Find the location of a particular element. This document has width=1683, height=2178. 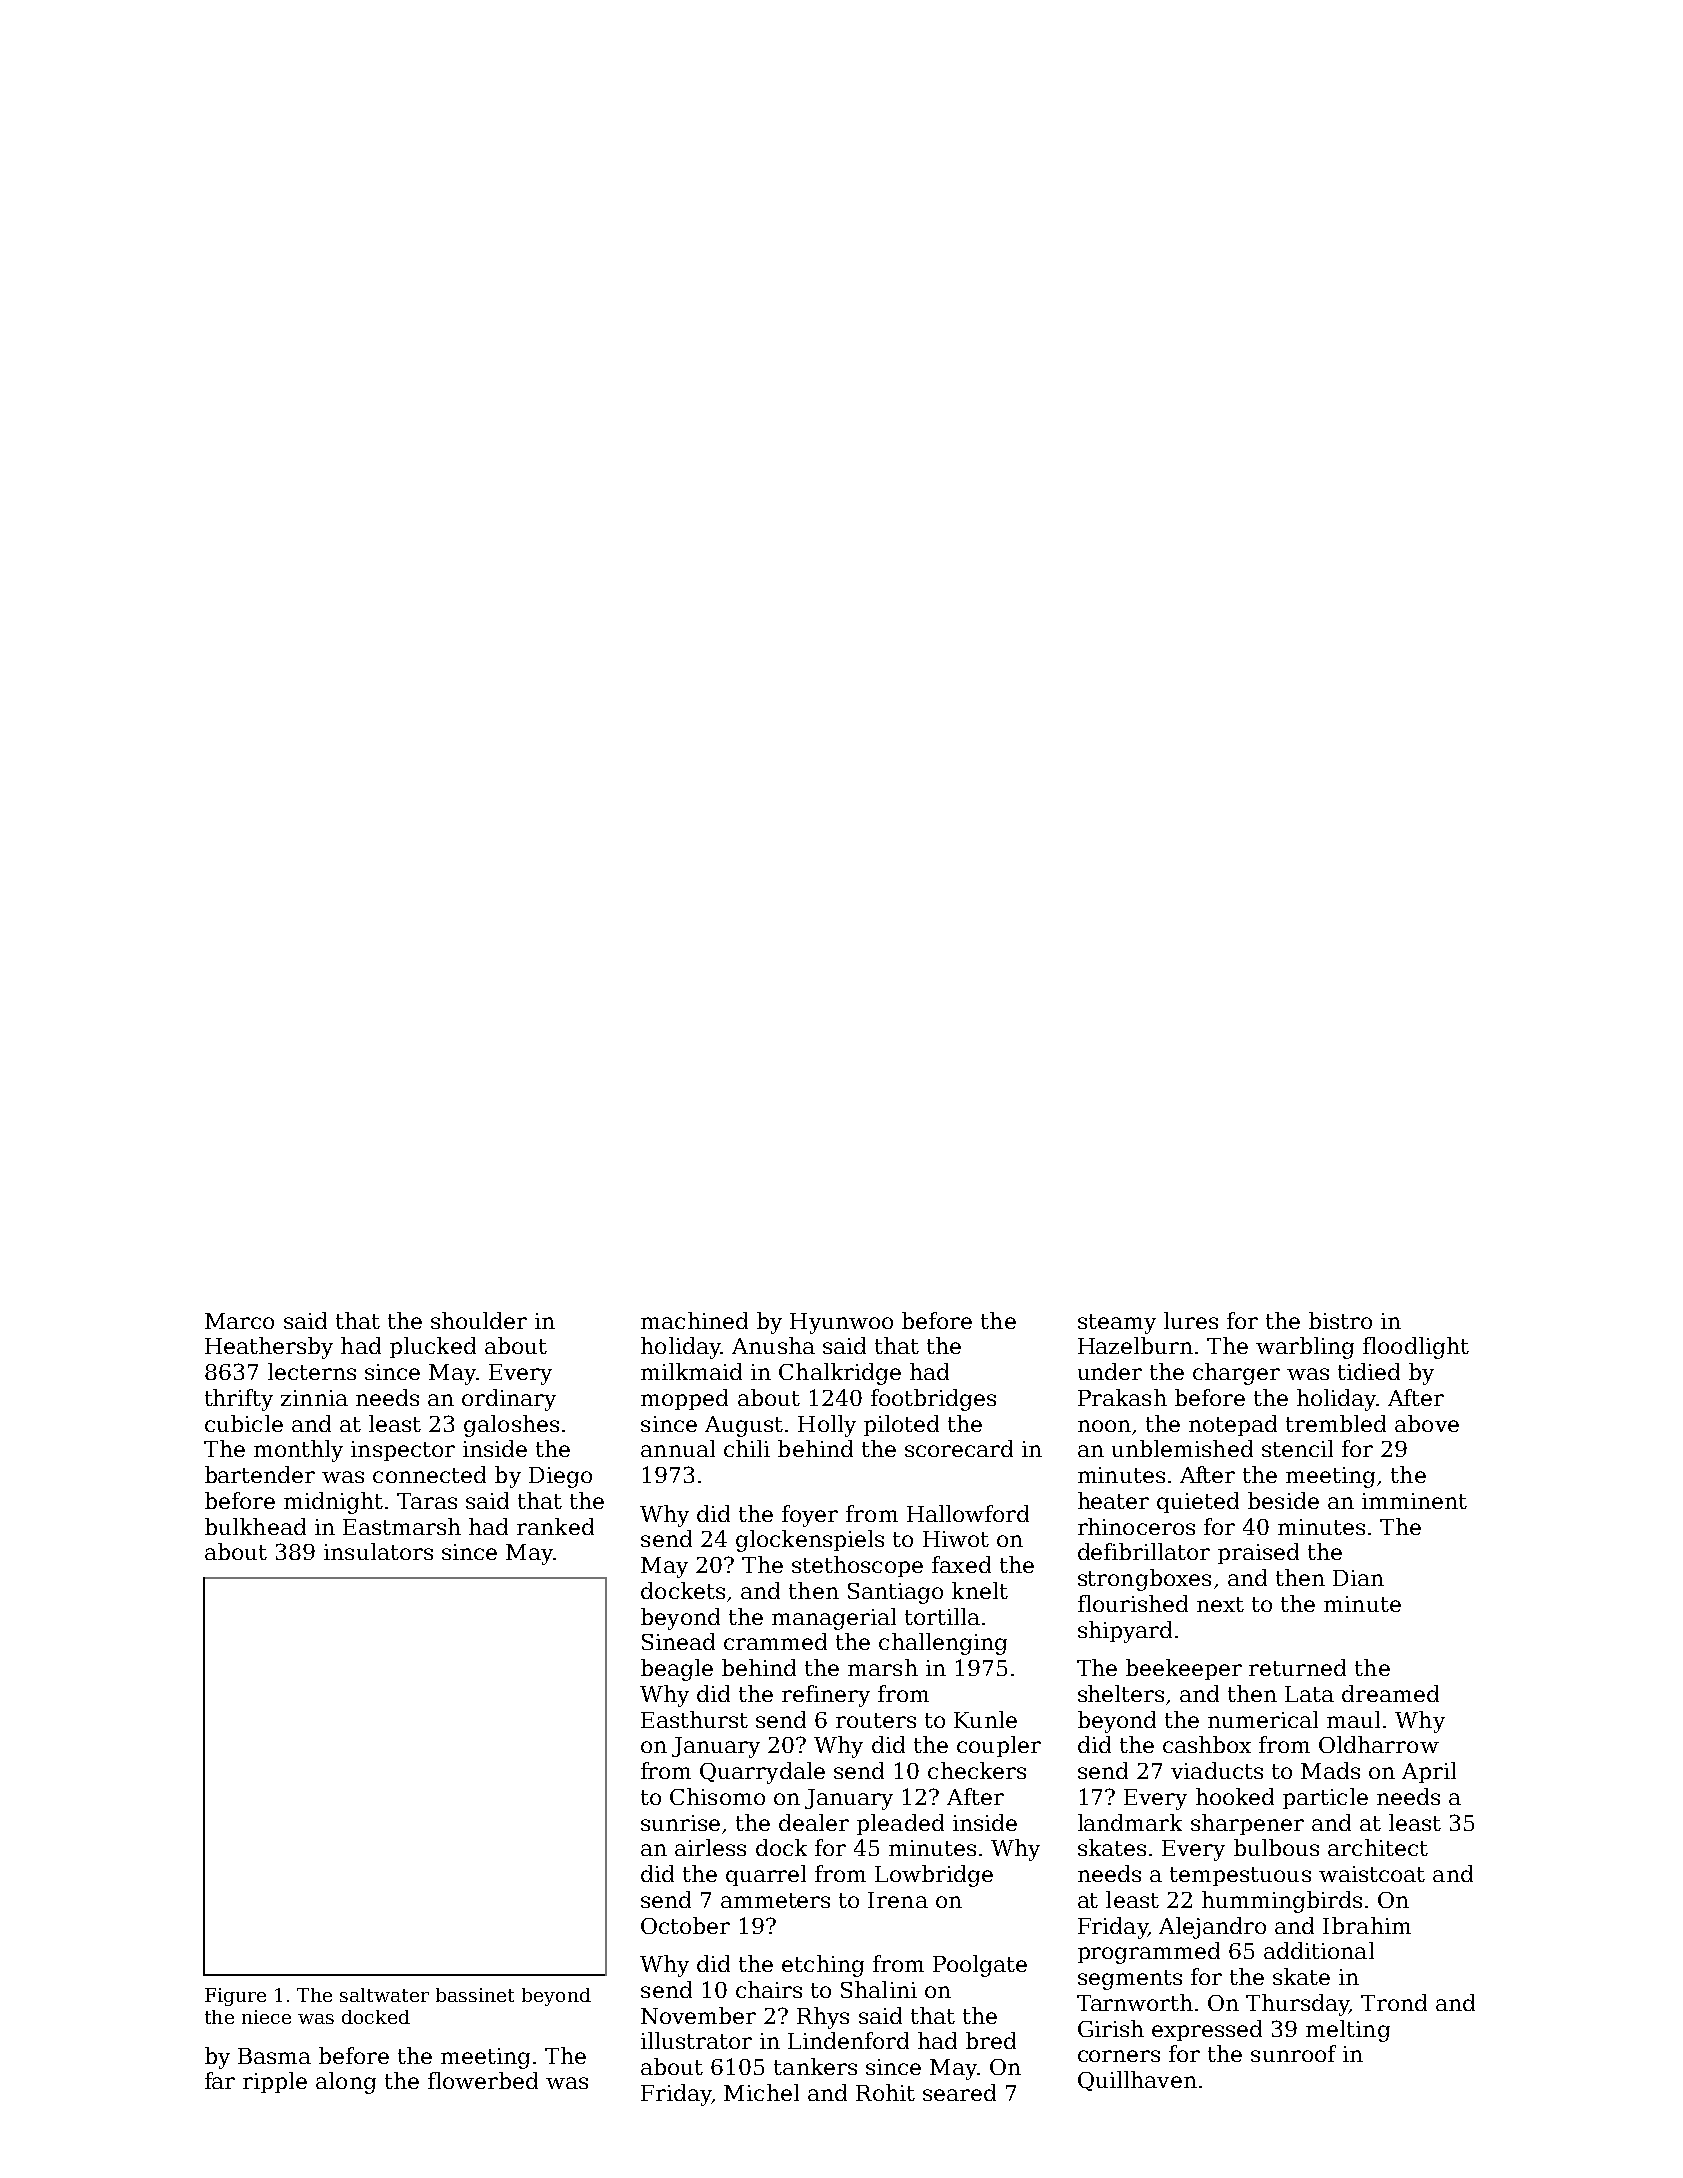

Mads is located at coordinates (1330, 1770).
